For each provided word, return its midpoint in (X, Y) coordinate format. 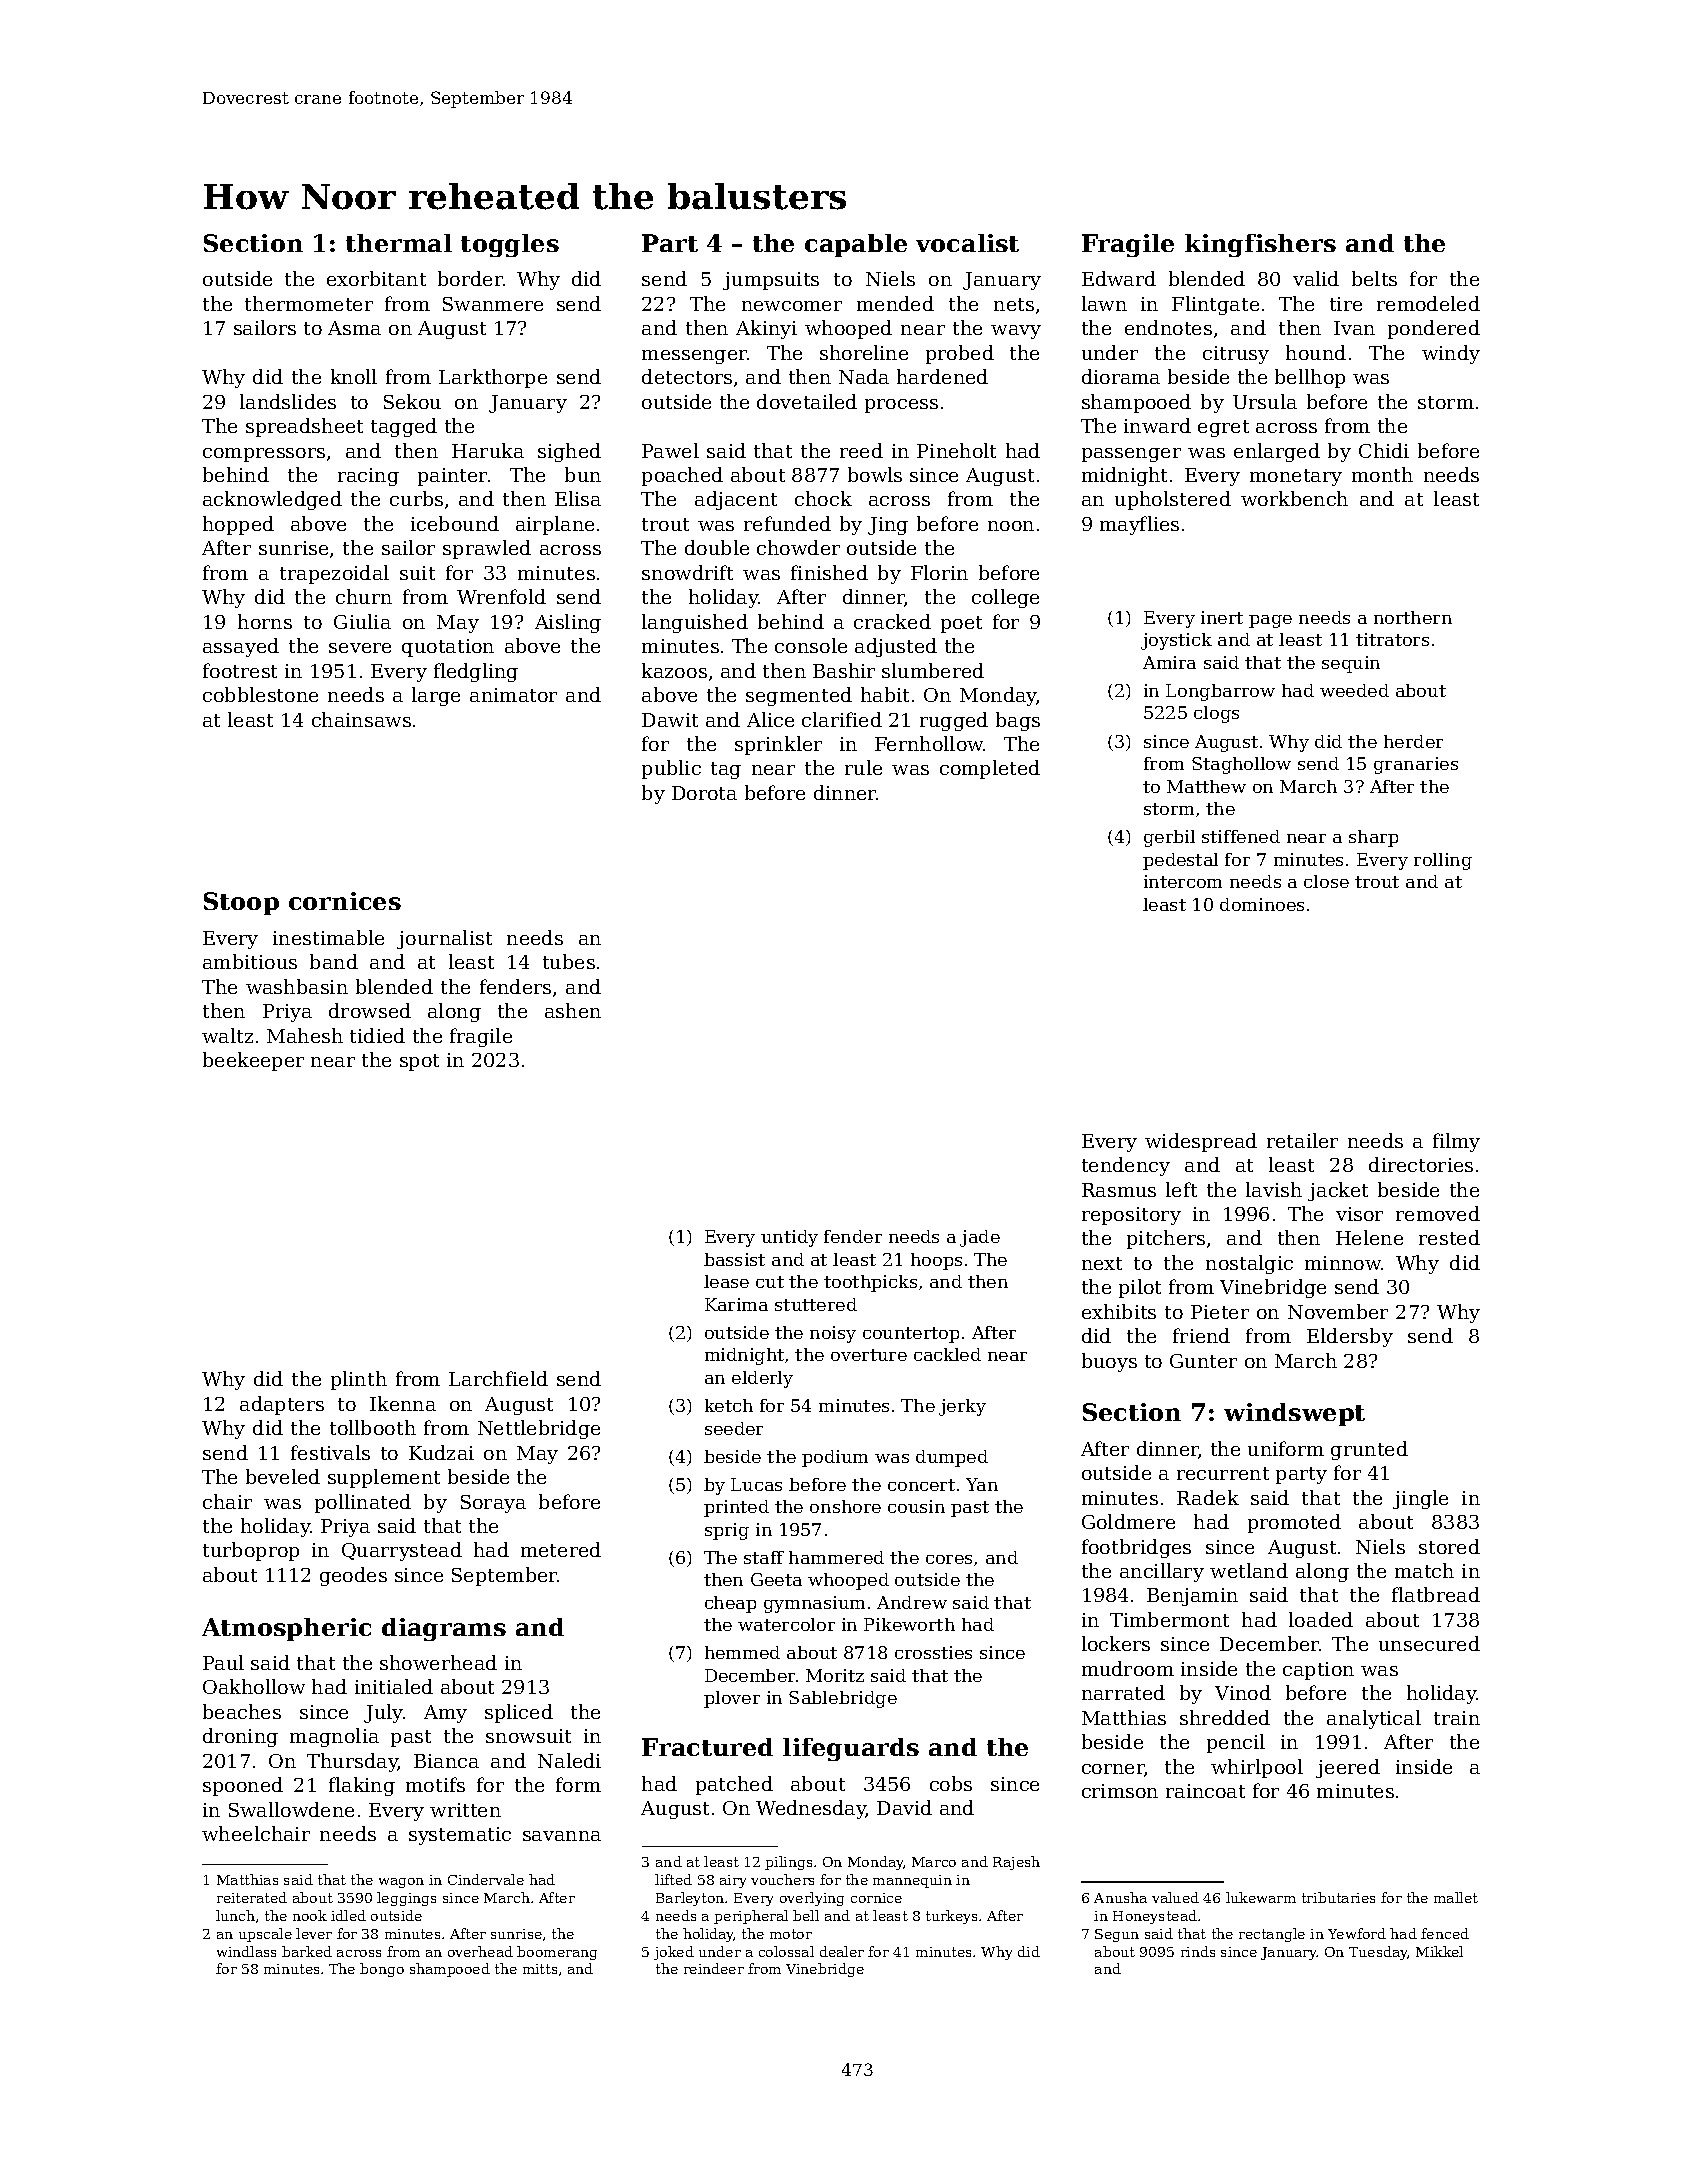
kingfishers (1260, 245)
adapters (282, 1405)
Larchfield (498, 1378)
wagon (401, 1883)
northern (1413, 617)
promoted (1294, 1523)
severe (360, 648)
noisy (833, 1334)
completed (990, 769)
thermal (399, 243)
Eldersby (1350, 1337)
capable (856, 245)
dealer (842, 1951)
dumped (952, 1458)
